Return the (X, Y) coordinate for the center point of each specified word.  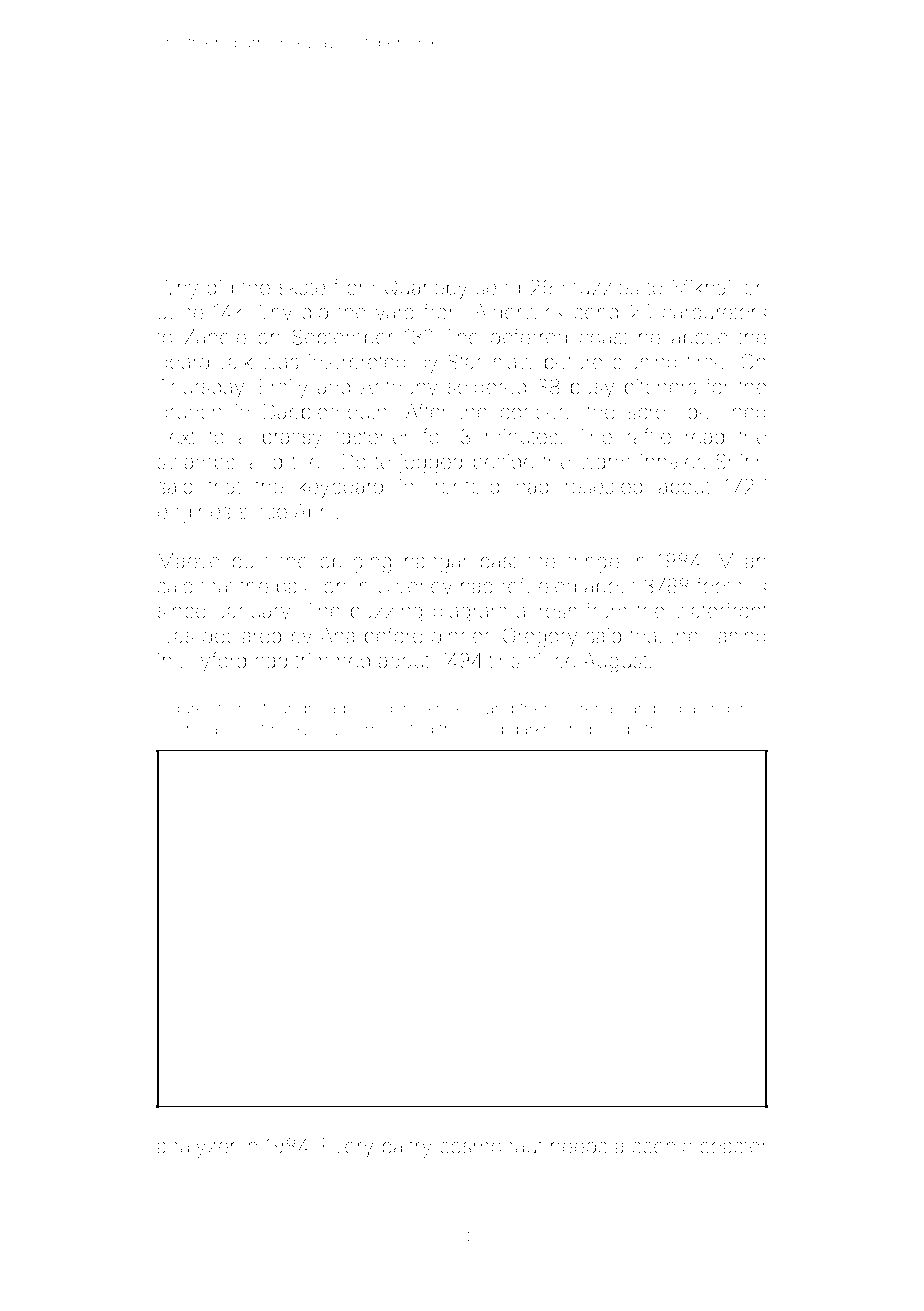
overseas (191, 730)
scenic (662, 1146)
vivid (486, 728)
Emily (284, 389)
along (708, 710)
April (313, 513)
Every (348, 1148)
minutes (521, 436)
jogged (430, 464)
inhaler (671, 461)
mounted (399, 729)
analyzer (196, 1148)
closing (645, 364)
